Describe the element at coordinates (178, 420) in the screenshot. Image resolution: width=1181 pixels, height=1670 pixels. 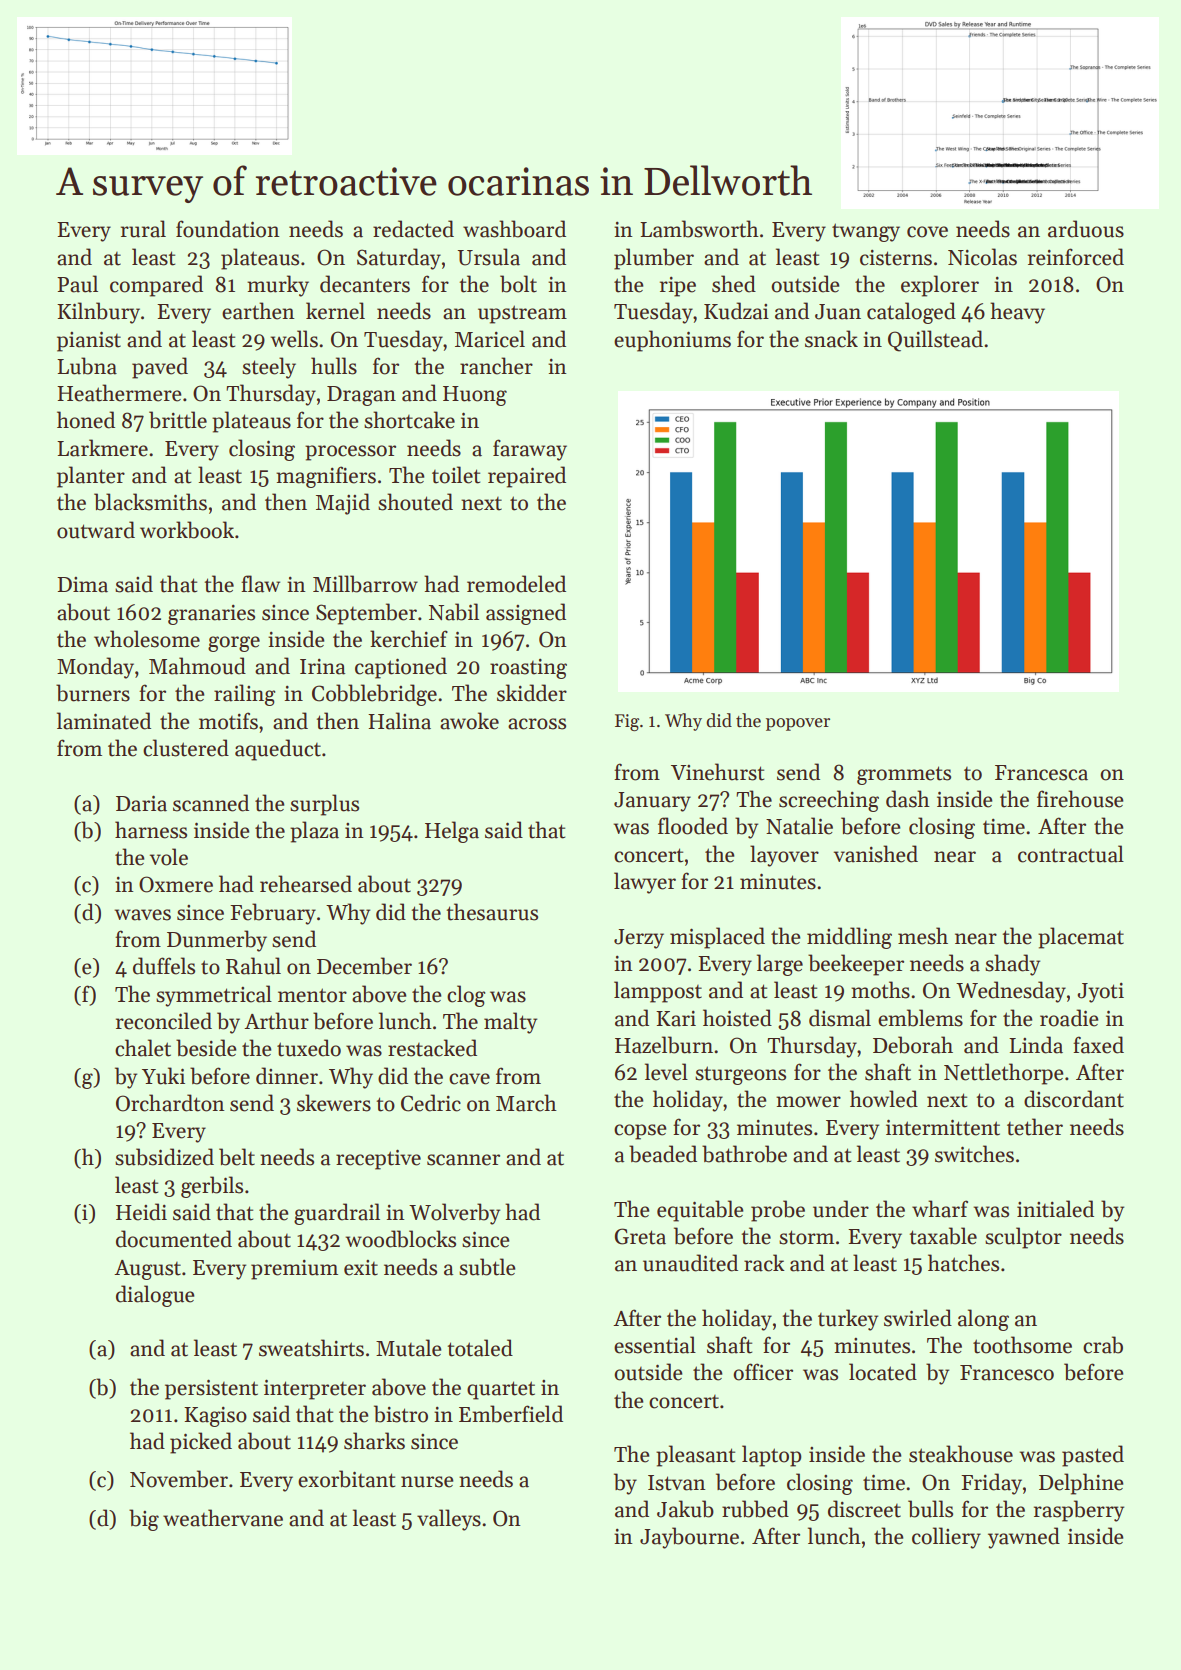
I see `brittle` at that location.
